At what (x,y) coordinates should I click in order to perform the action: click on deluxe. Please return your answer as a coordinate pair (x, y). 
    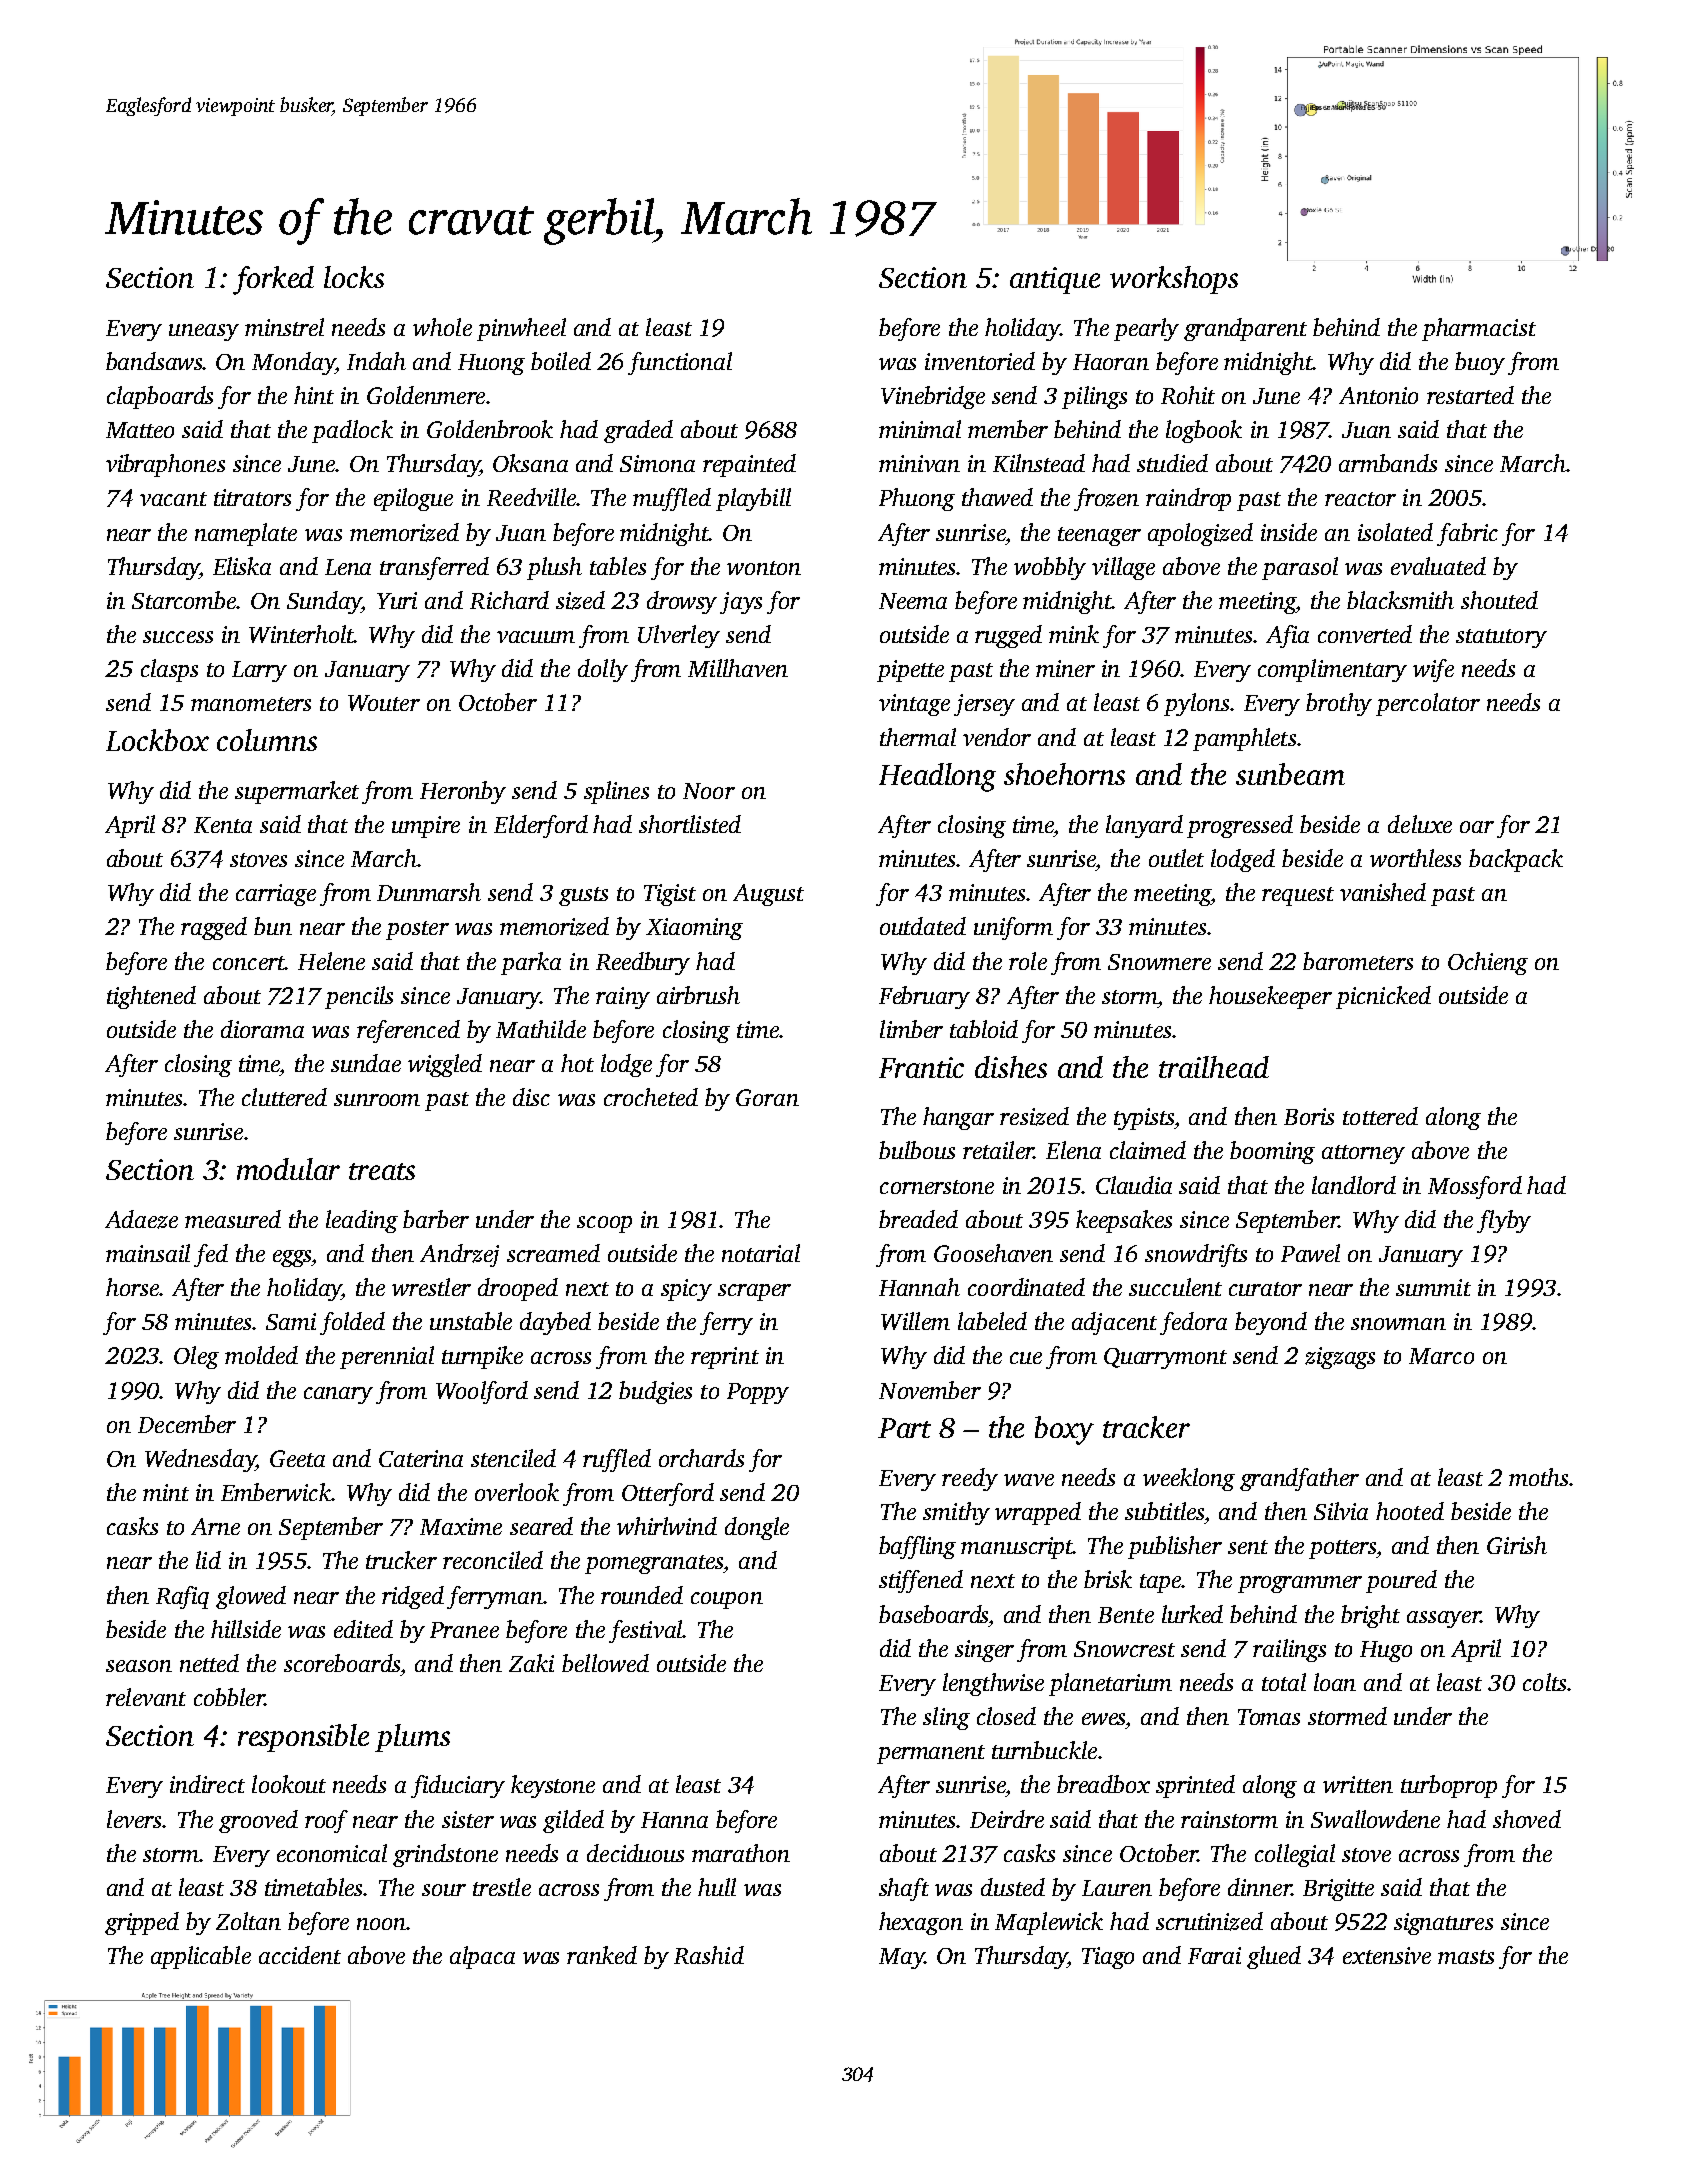
    Looking at the image, I should click on (1420, 824).
